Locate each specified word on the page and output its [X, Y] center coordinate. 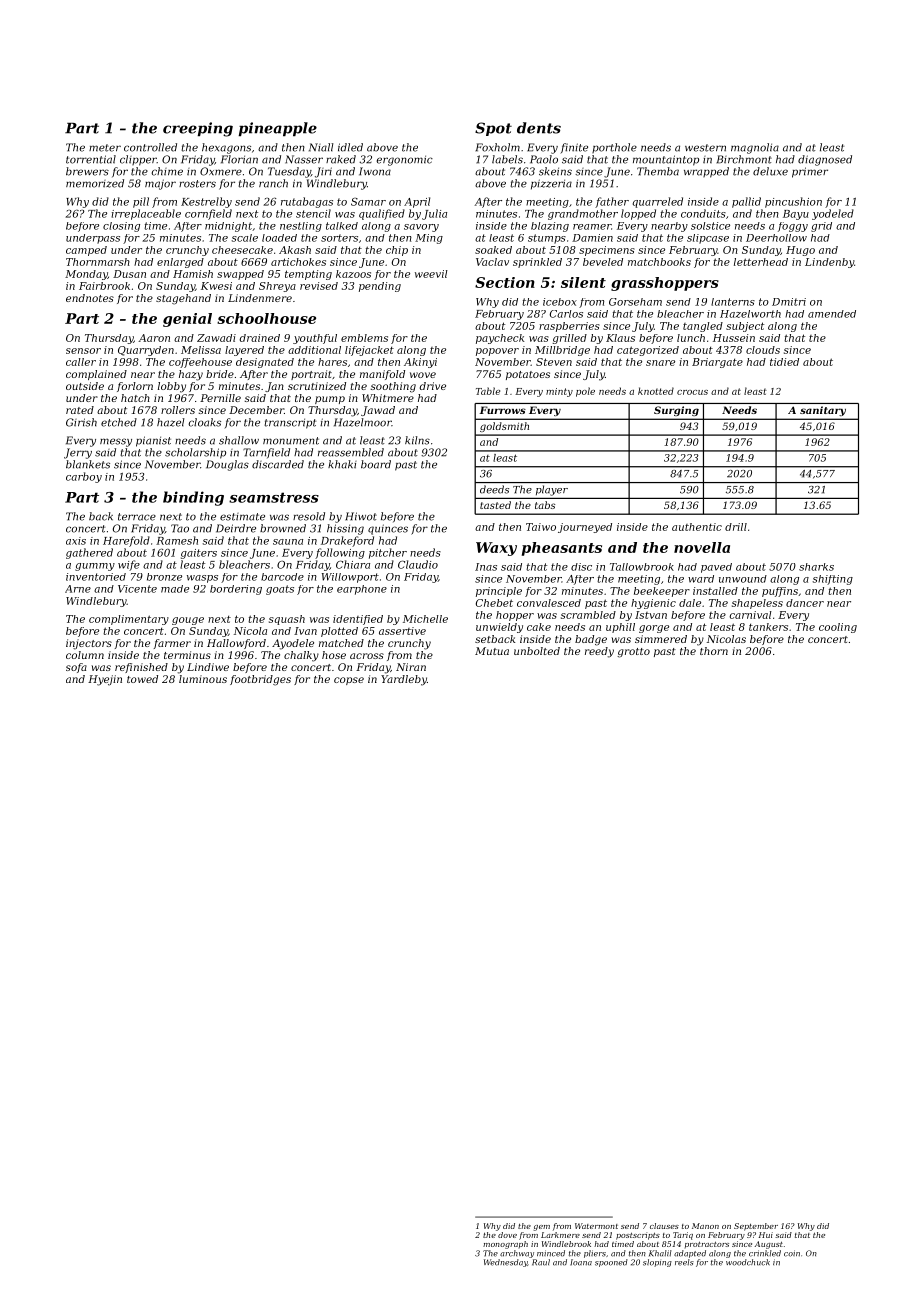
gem [542, 1228]
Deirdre [236, 528]
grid [821, 227]
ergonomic [404, 160]
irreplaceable [146, 214]
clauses [664, 1226]
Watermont [596, 1226]
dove [507, 1235]
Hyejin [105, 680]
